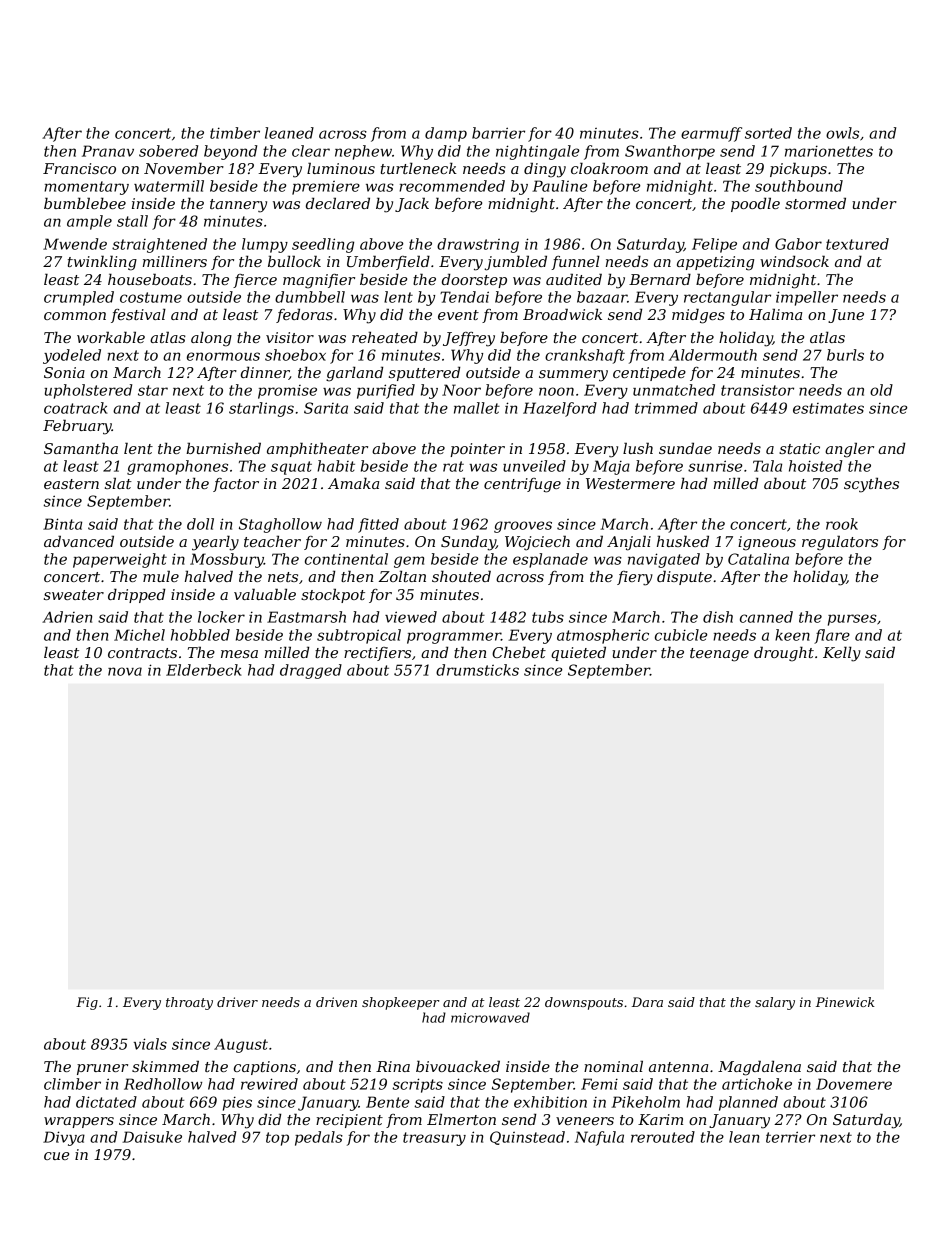 This page has height=1233, width=952. Describe the element at coordinates (611, 467) in the page. I see `Maja` at that location.
